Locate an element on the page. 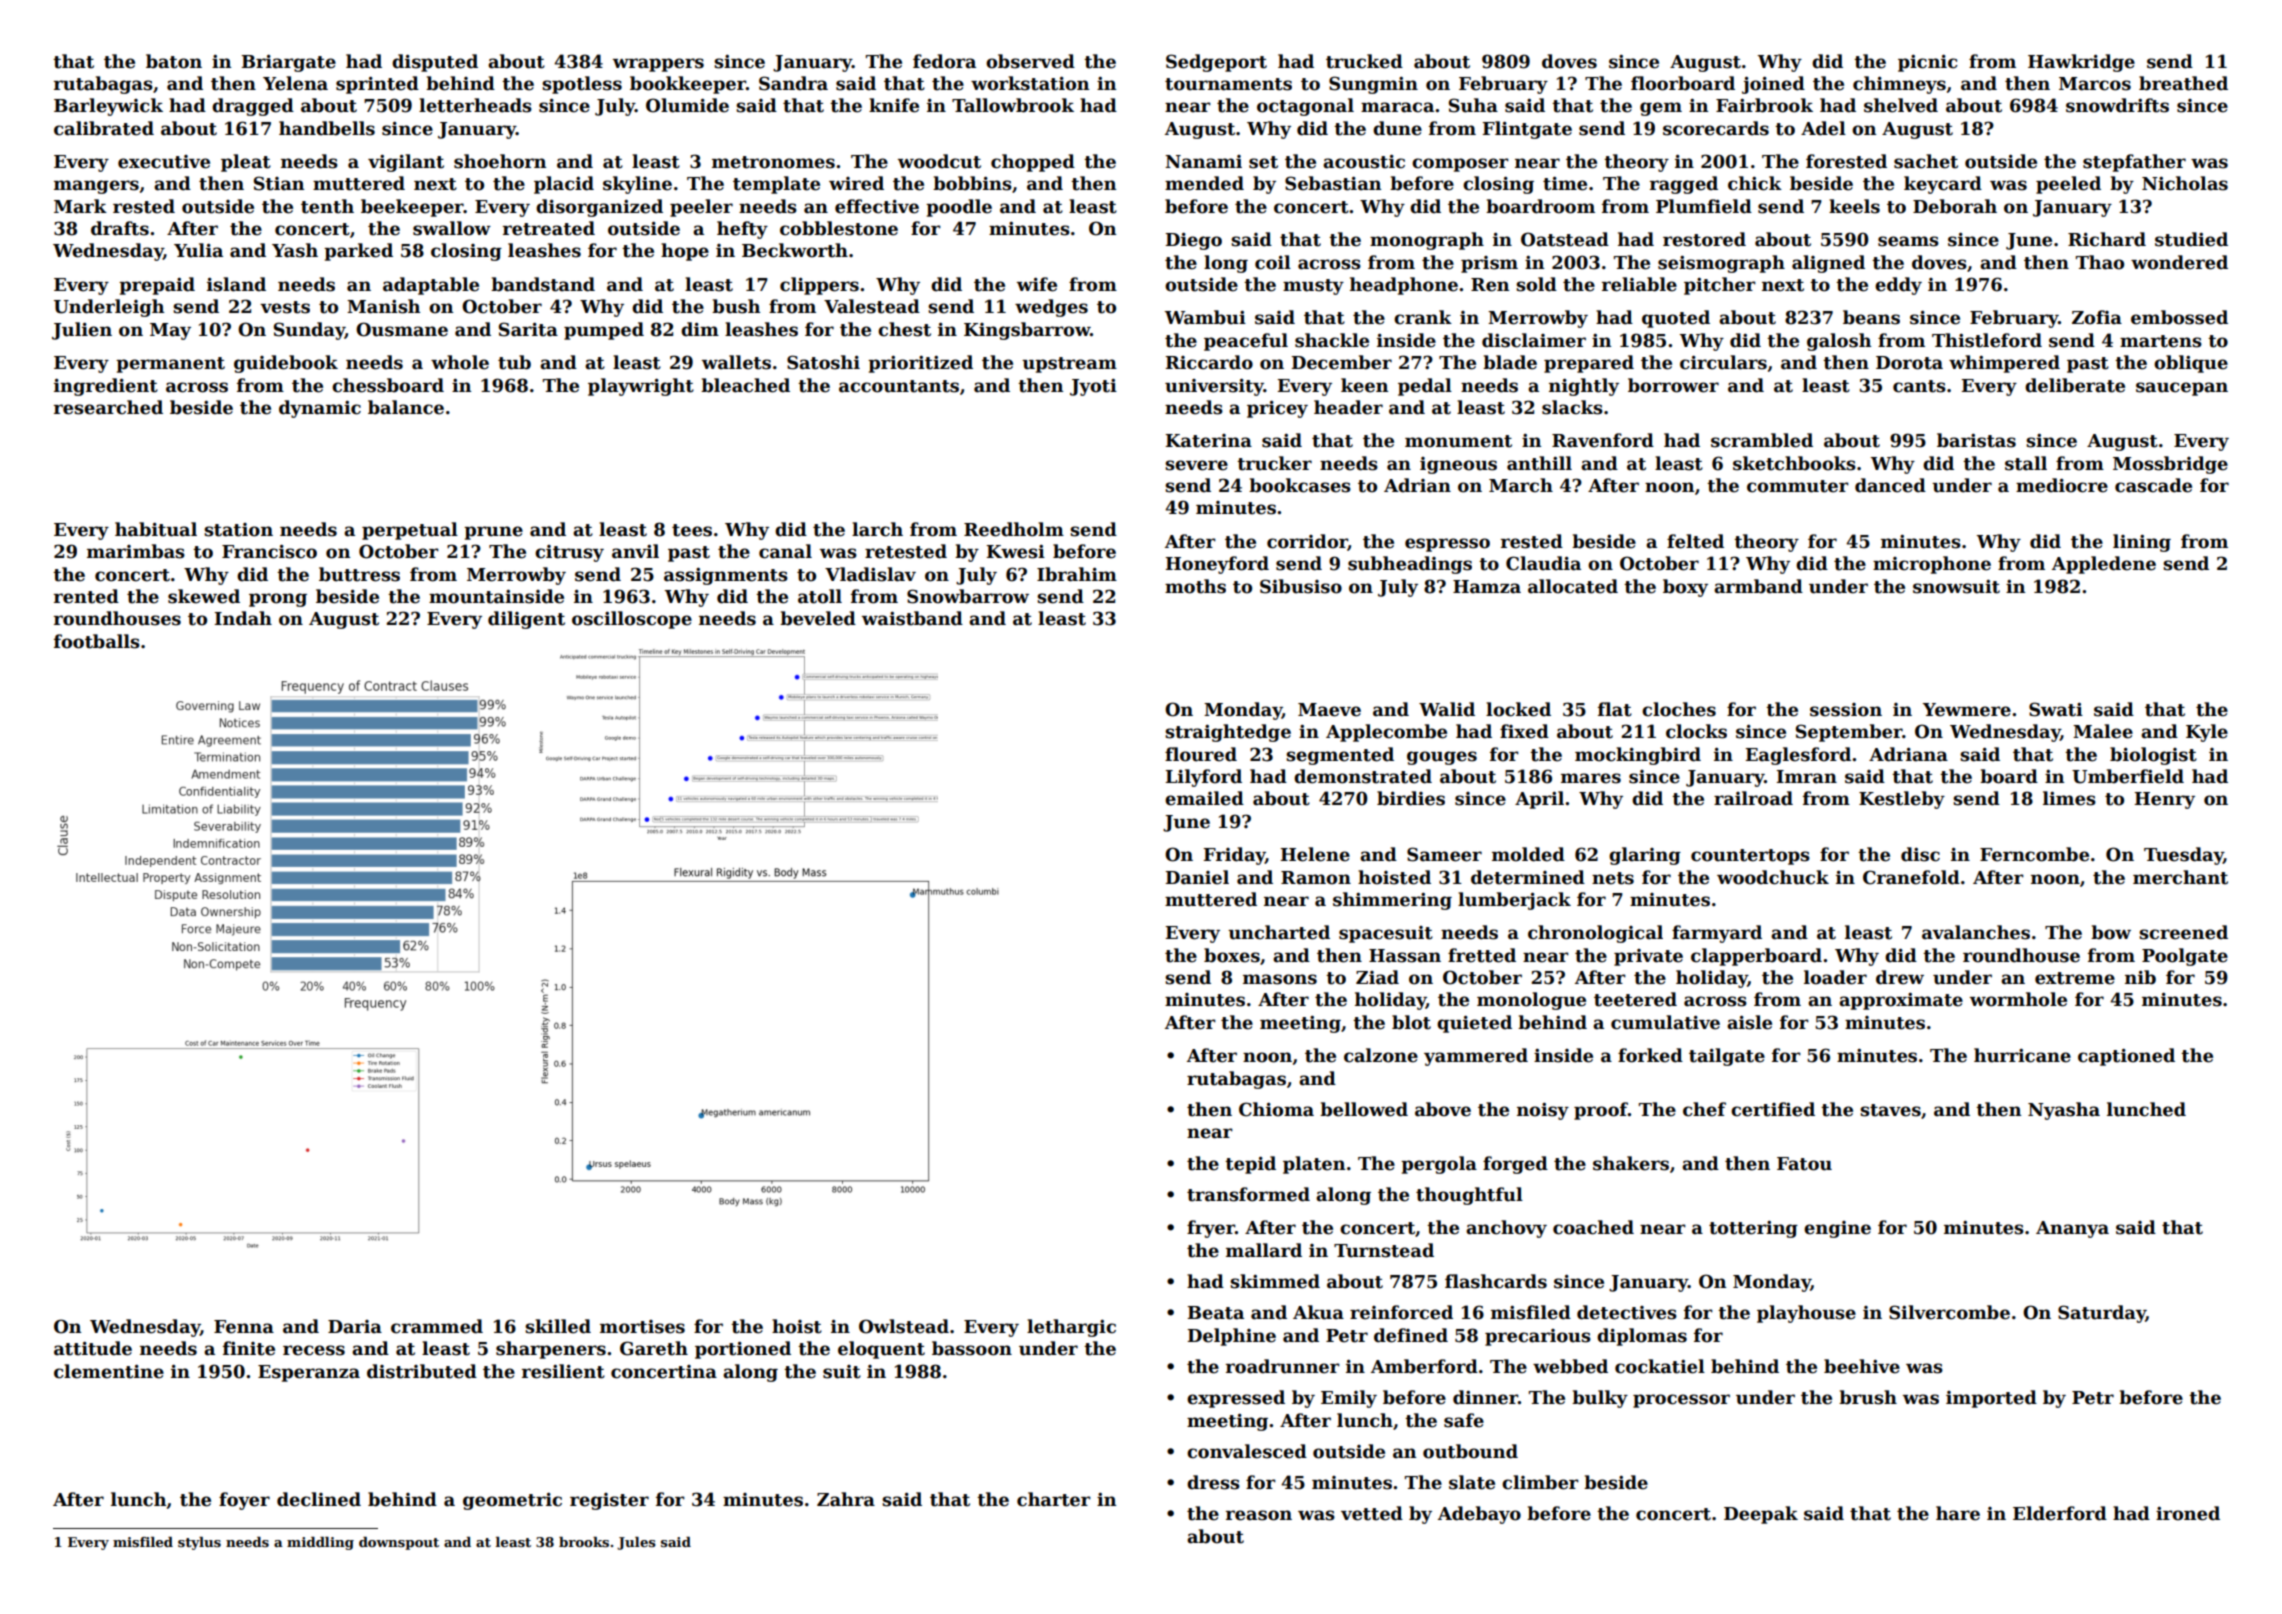 This page has width=2282, height=1614. staves is located at coordinates (1890, 1110).
